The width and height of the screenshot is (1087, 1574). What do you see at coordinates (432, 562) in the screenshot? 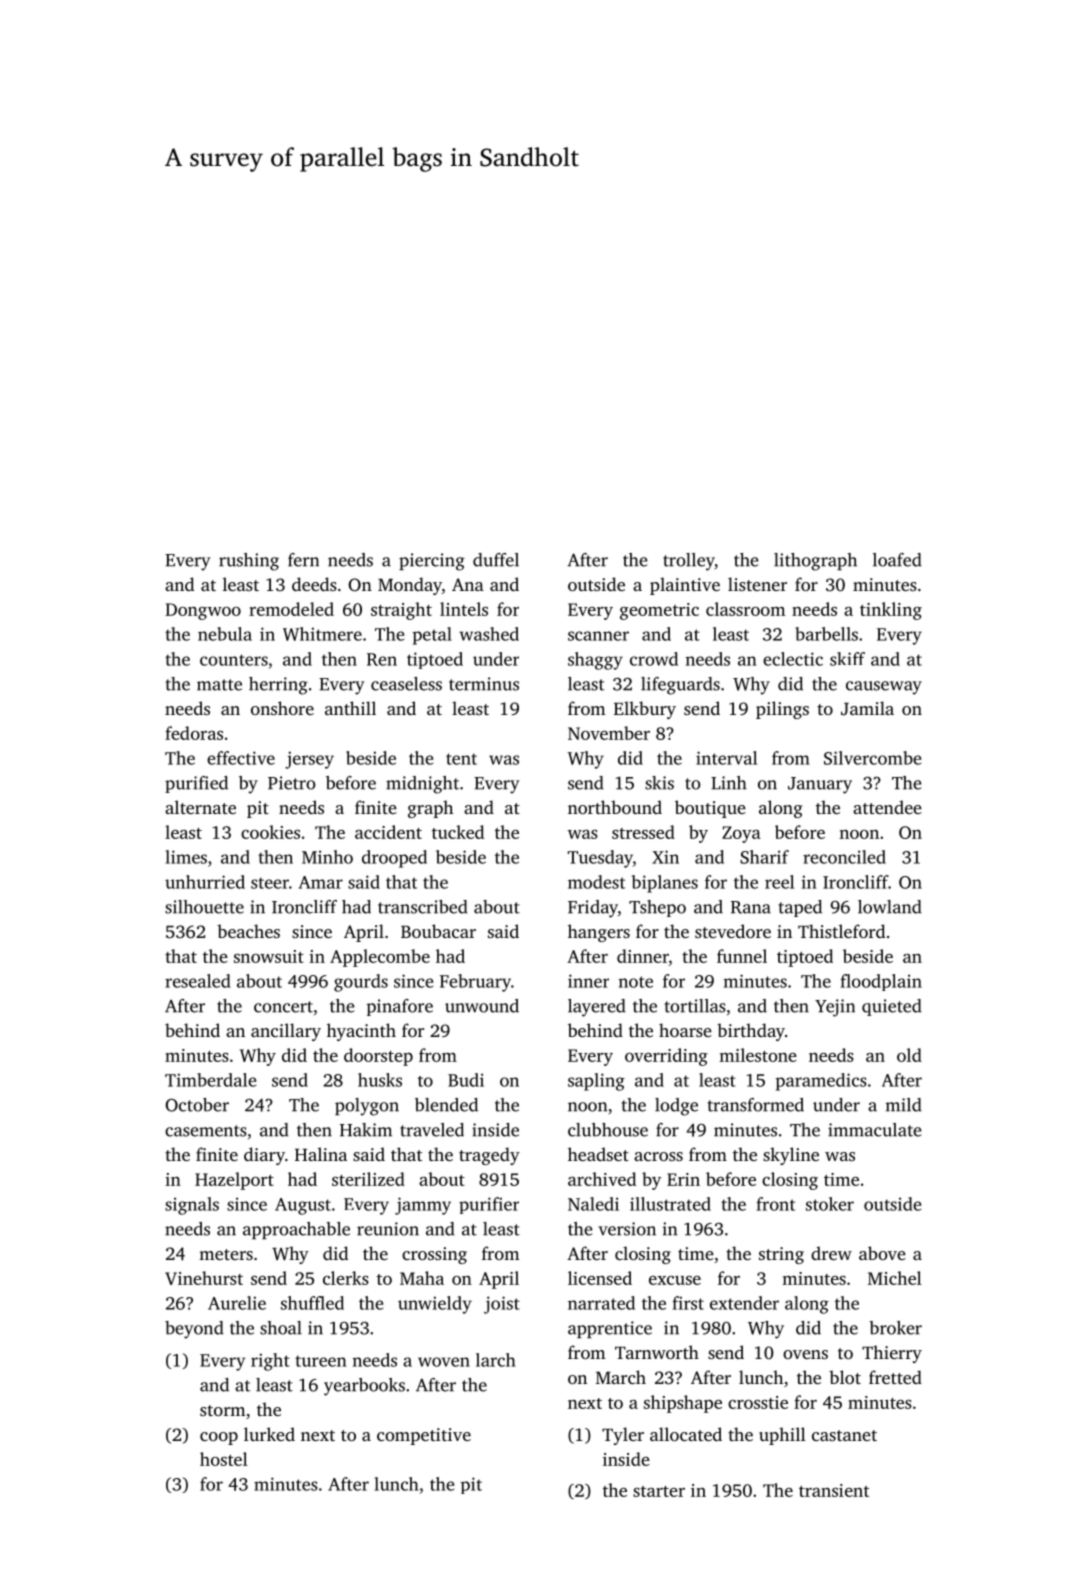
I see `piercing` at bounding box center [432, 562].
